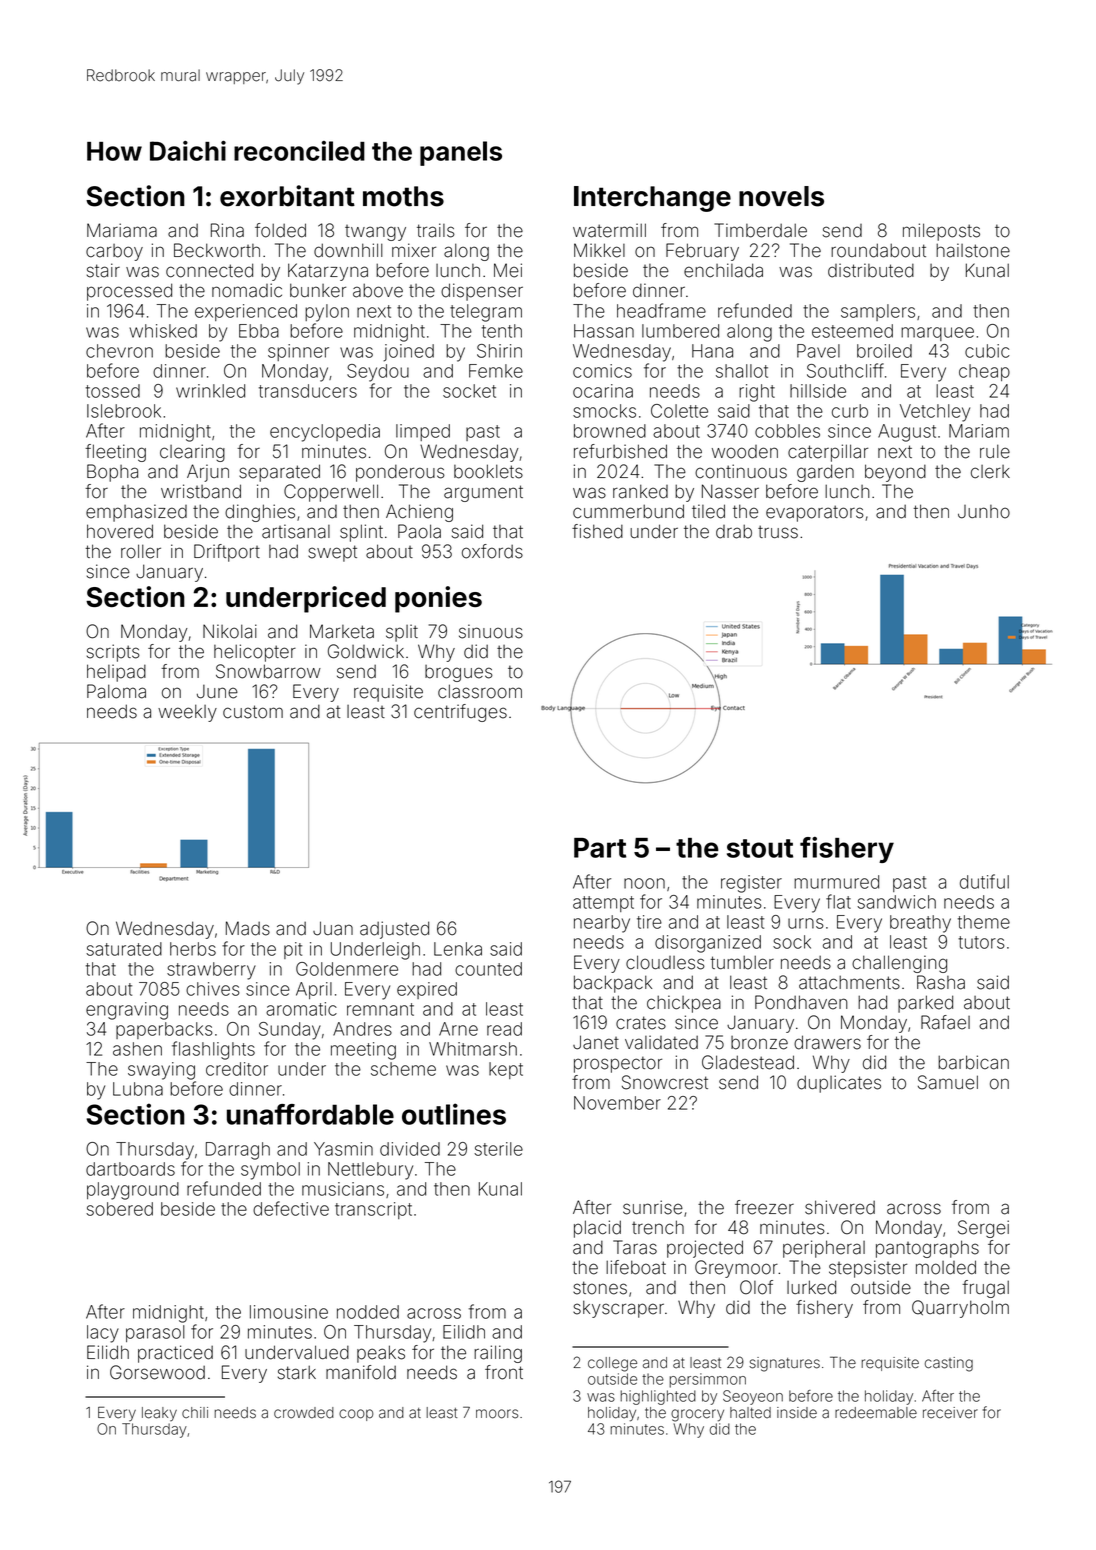 This document has width=1096, height=1550. Describe the element at coordinates (811, 1287) in the document. I see `lurked` at that location.
